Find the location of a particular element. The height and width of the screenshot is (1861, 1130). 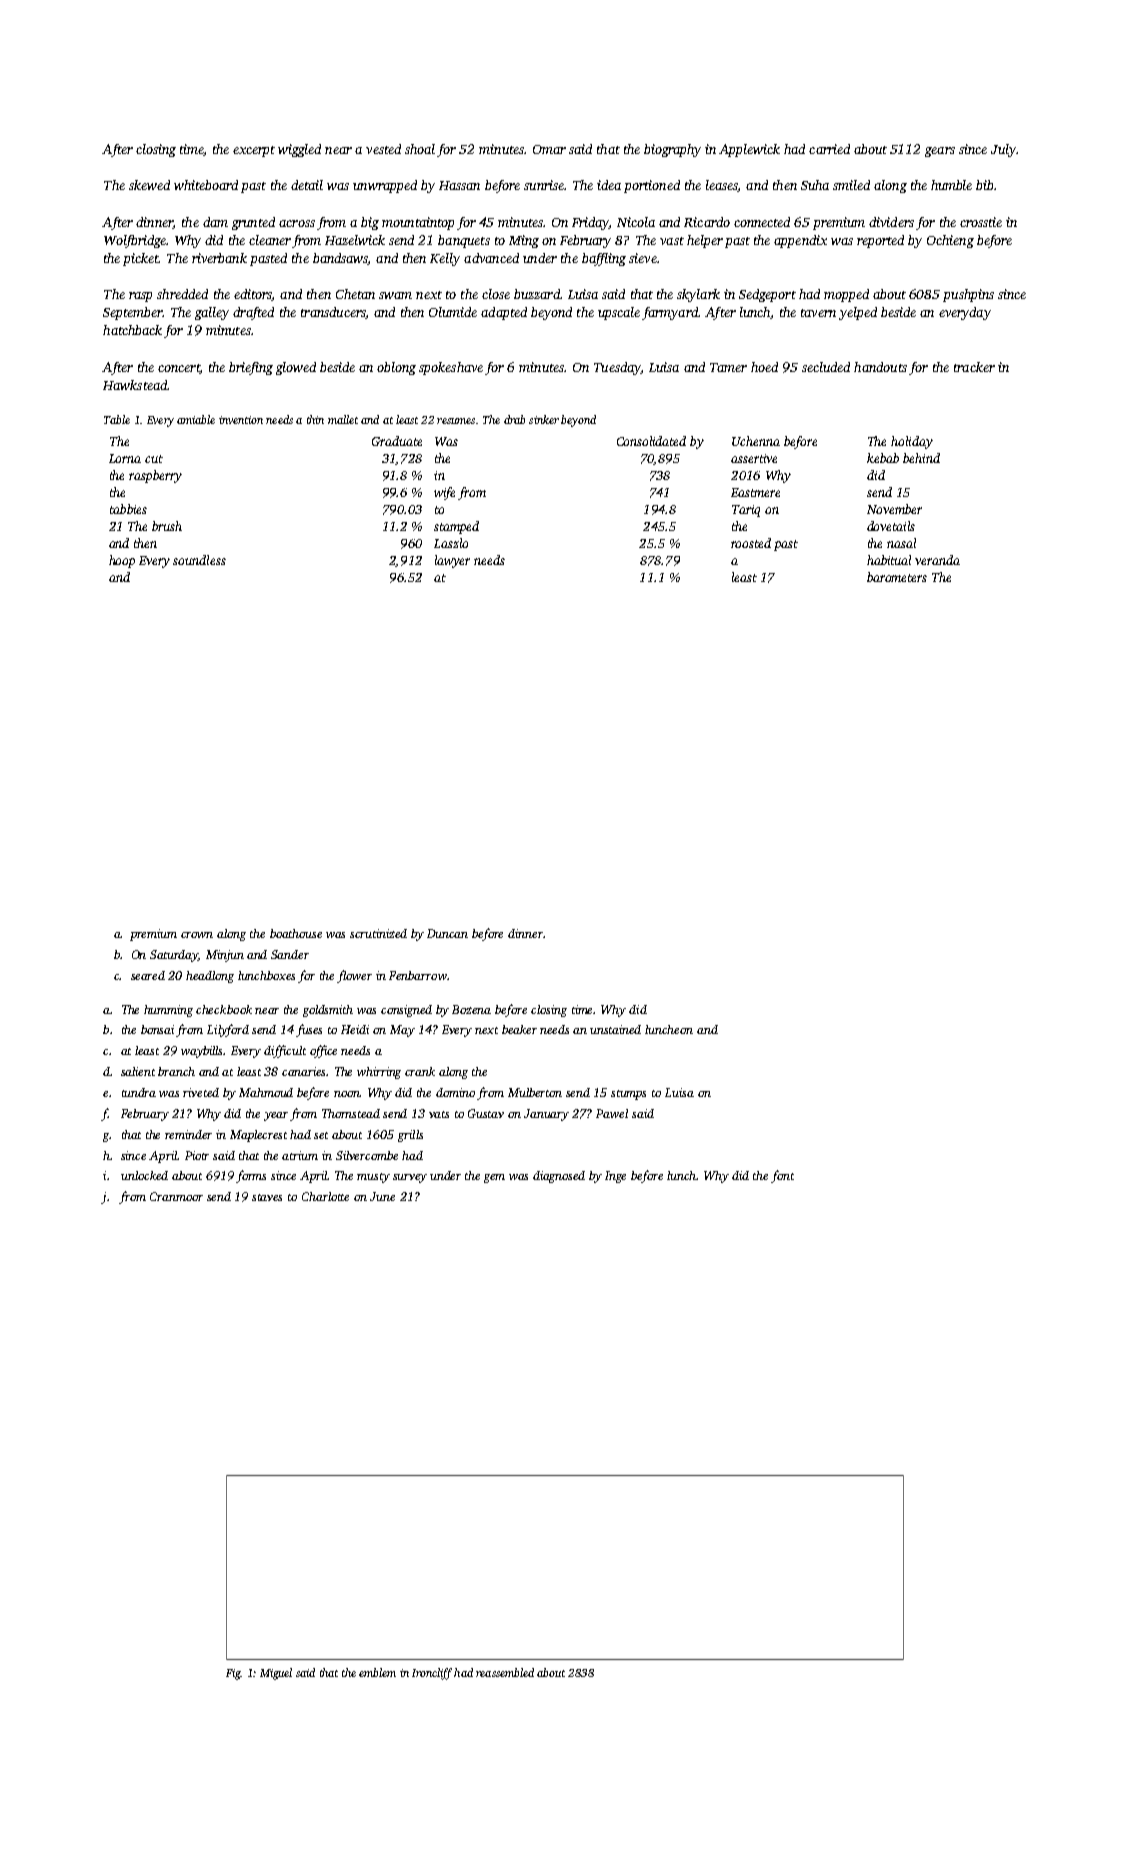

crown is located at coordinates (197, 935).
